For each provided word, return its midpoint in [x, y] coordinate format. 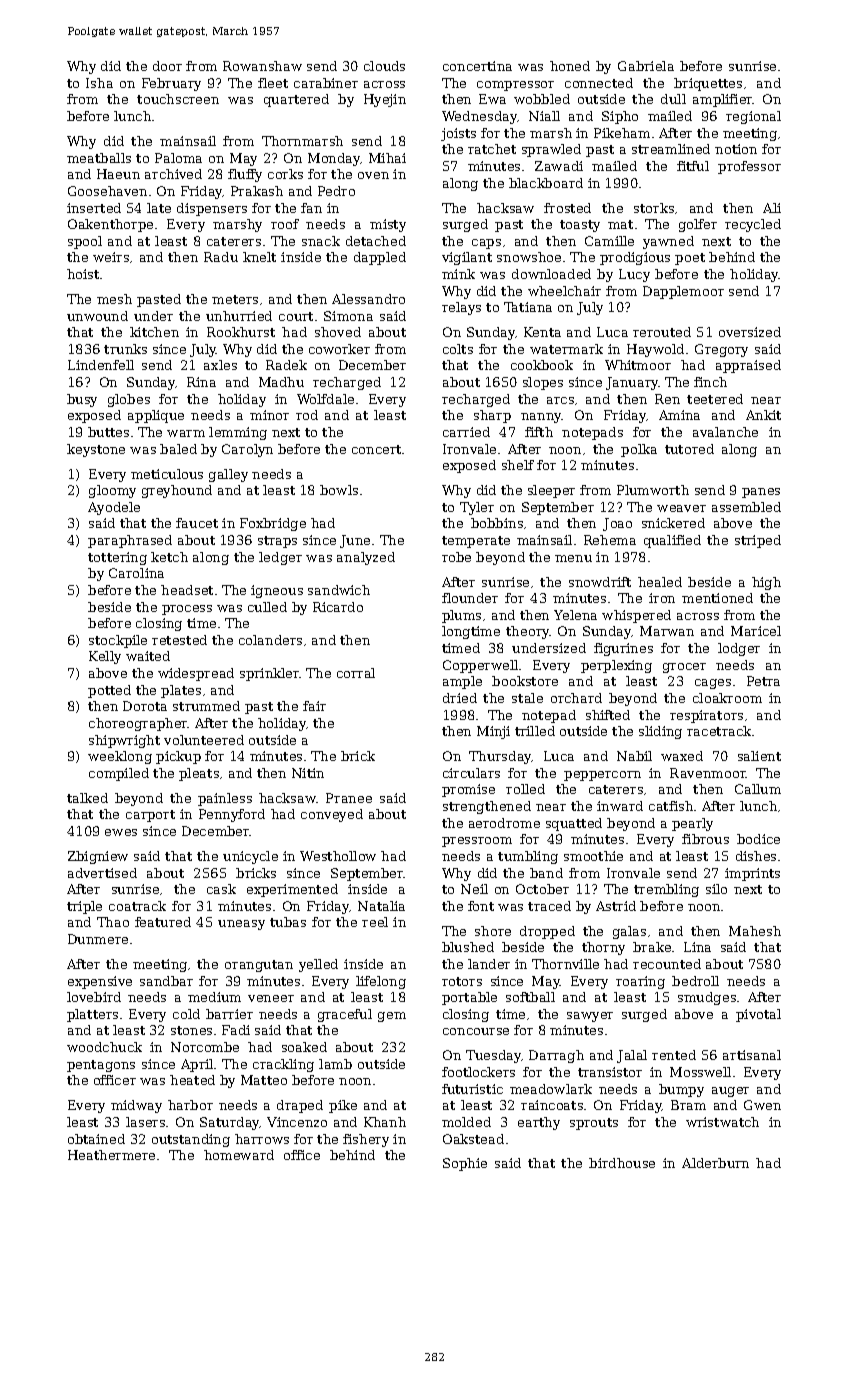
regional [753, 117]
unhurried [239, 316]
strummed [206, 706]
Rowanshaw [262, 66]
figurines [623, 649]
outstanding [191, 1140]
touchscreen [178, 99]
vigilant [467, 258]
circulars [471, 773]
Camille [609, 241]
